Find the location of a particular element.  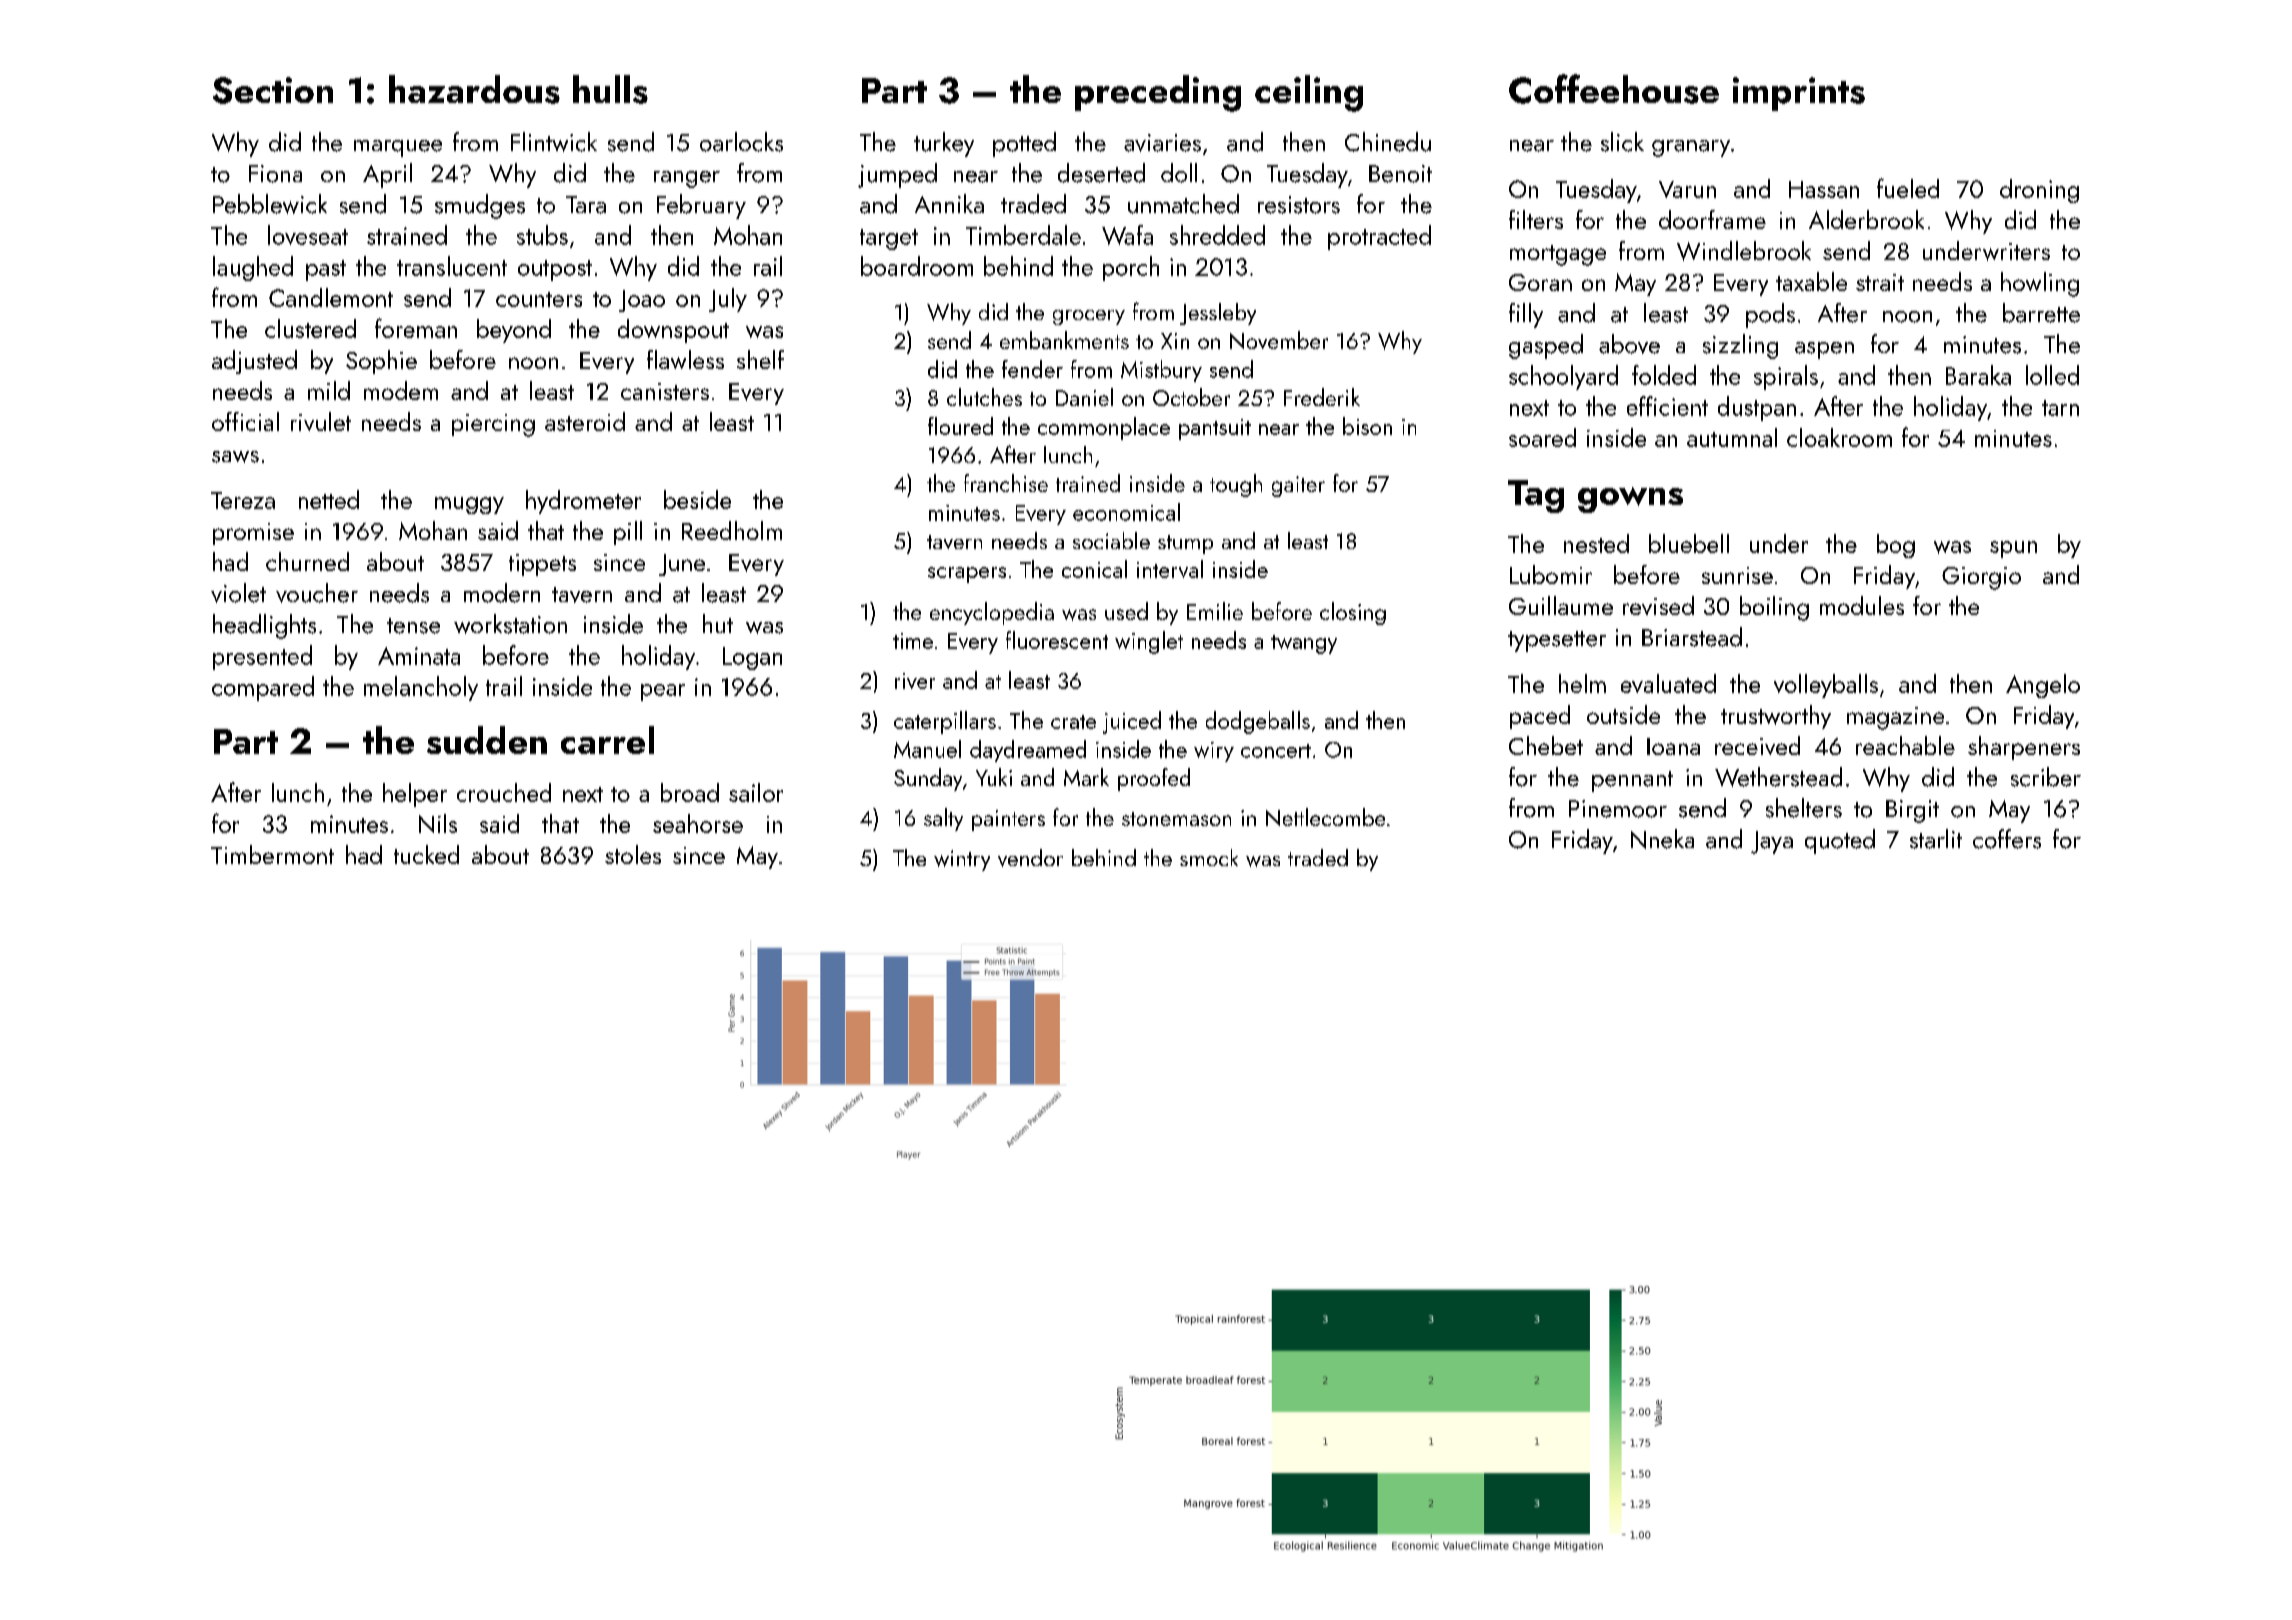

schoolyard is located at coordinates (1563, 377).
